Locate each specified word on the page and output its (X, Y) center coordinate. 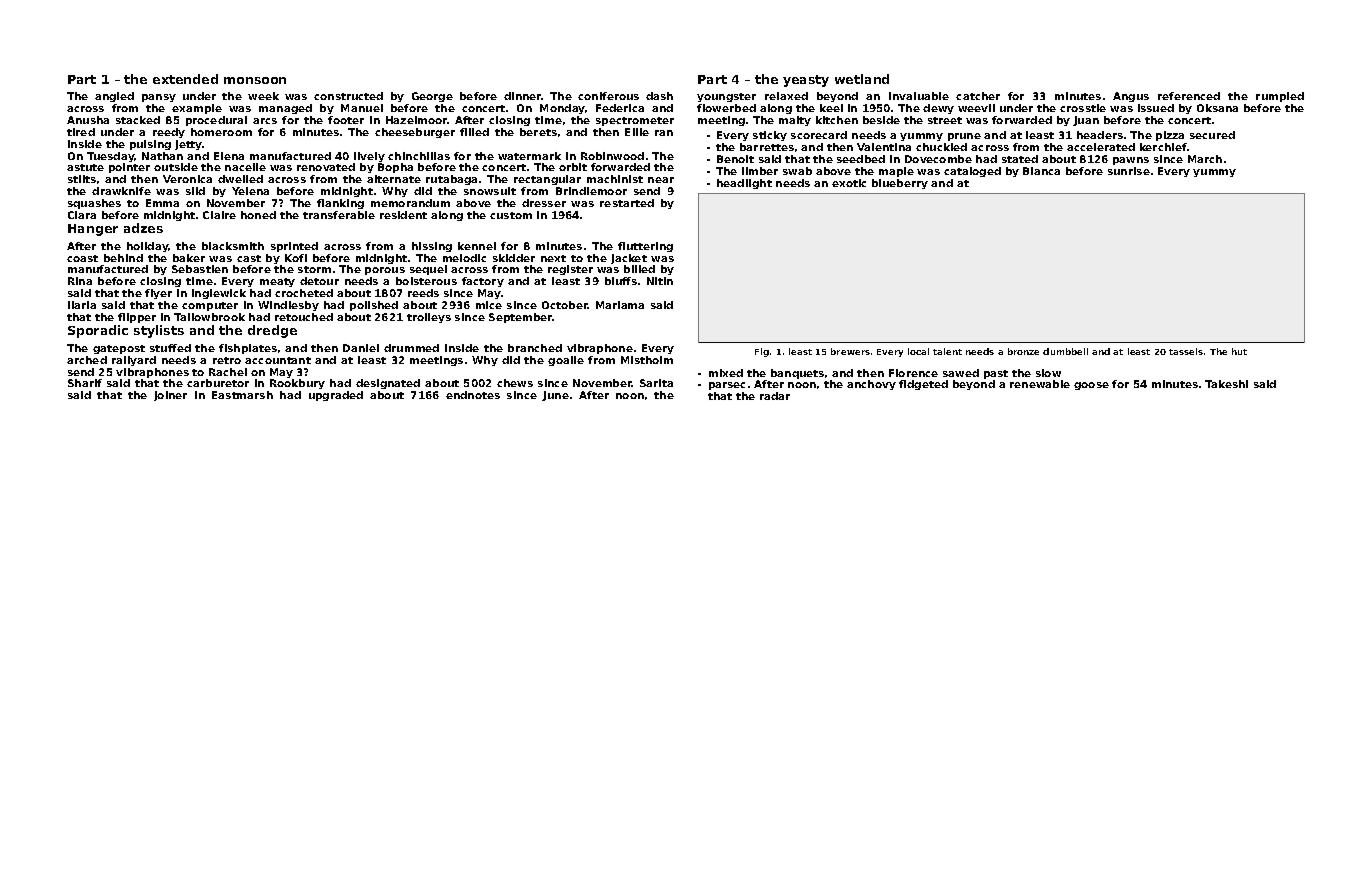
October (565, 305)
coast (82, 258)
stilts (82, 179)
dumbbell (1065, 351)
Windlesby (288, 306)
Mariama (620, 305)
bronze (1023, 351)
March (1205, 159)
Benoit (735, 159)
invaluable (919, 96)
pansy (159, 98)
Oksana (1217, 108)
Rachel (228, 372)
